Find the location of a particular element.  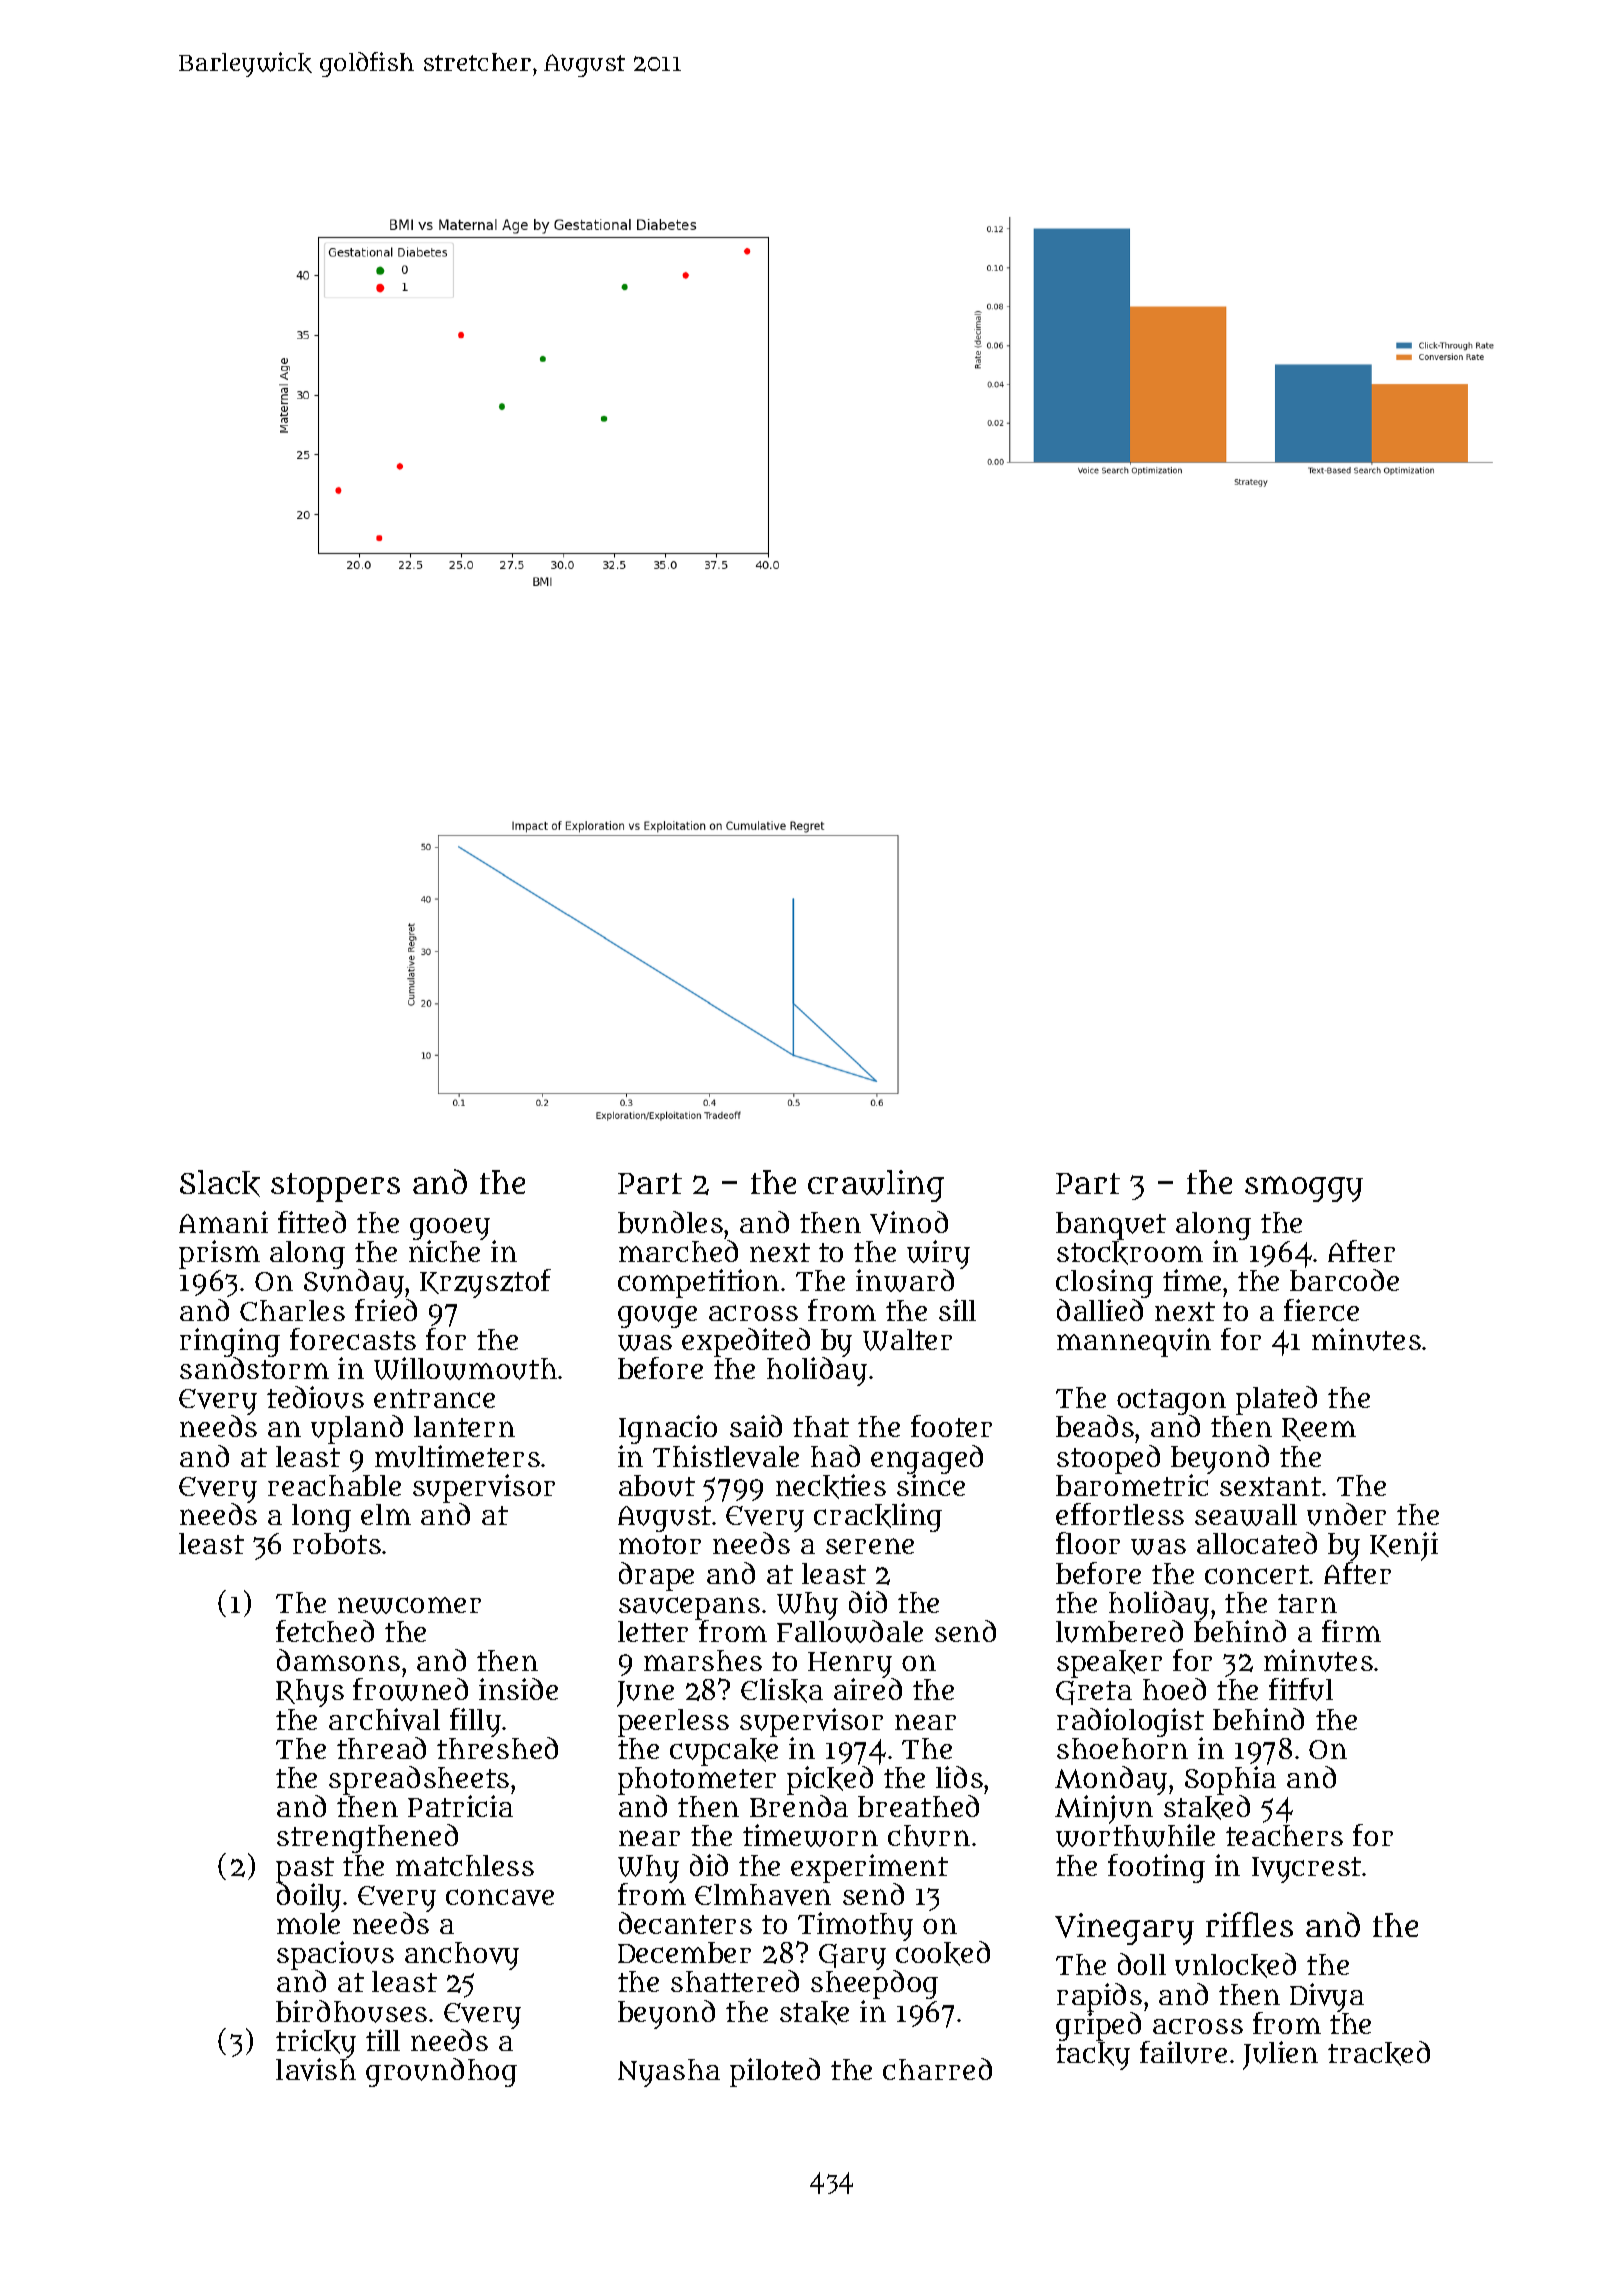

footing is located at coordinates (1156, 1868).
